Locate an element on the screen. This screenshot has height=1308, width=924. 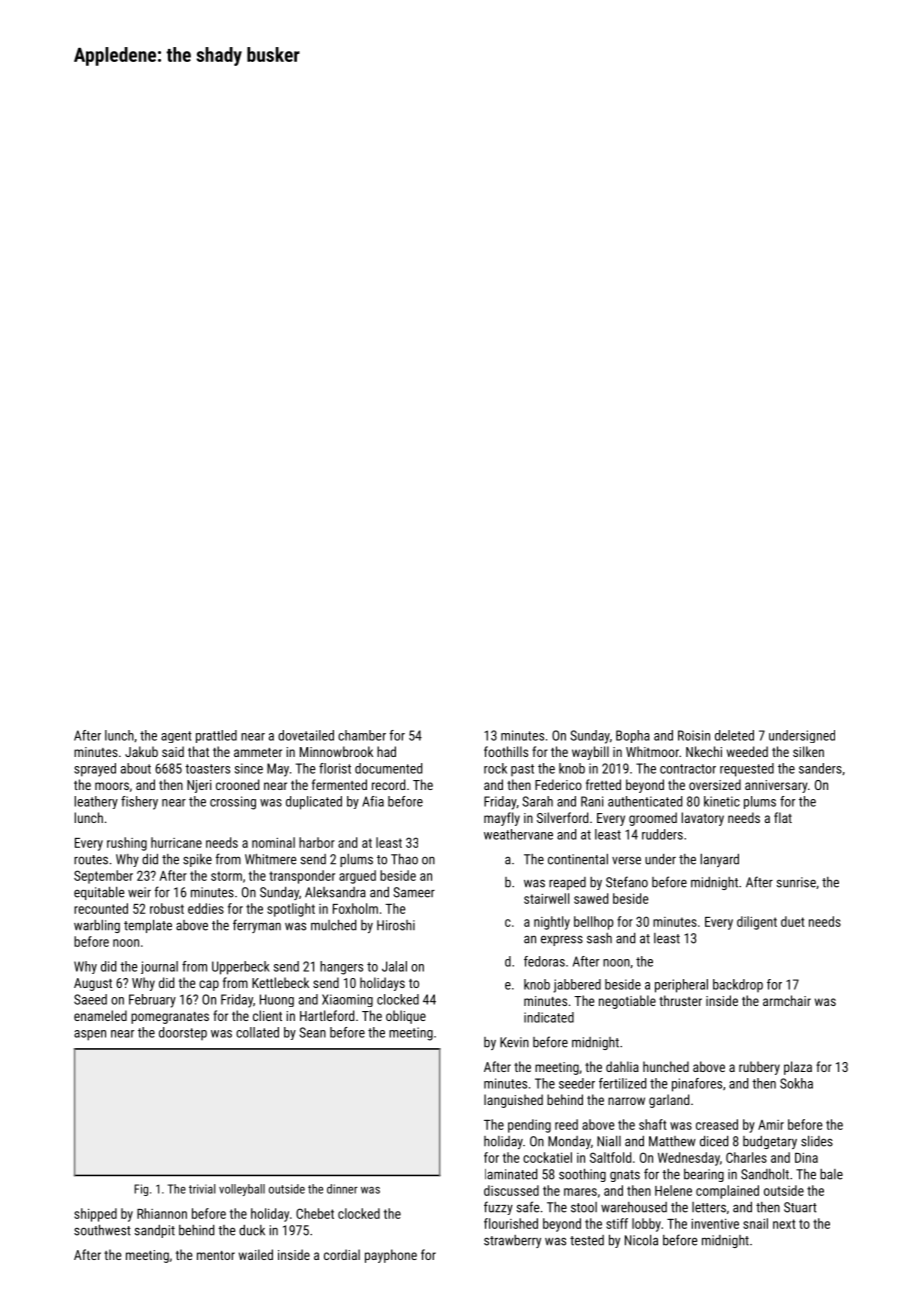
Fig is located at coordinates (141, 1190).
